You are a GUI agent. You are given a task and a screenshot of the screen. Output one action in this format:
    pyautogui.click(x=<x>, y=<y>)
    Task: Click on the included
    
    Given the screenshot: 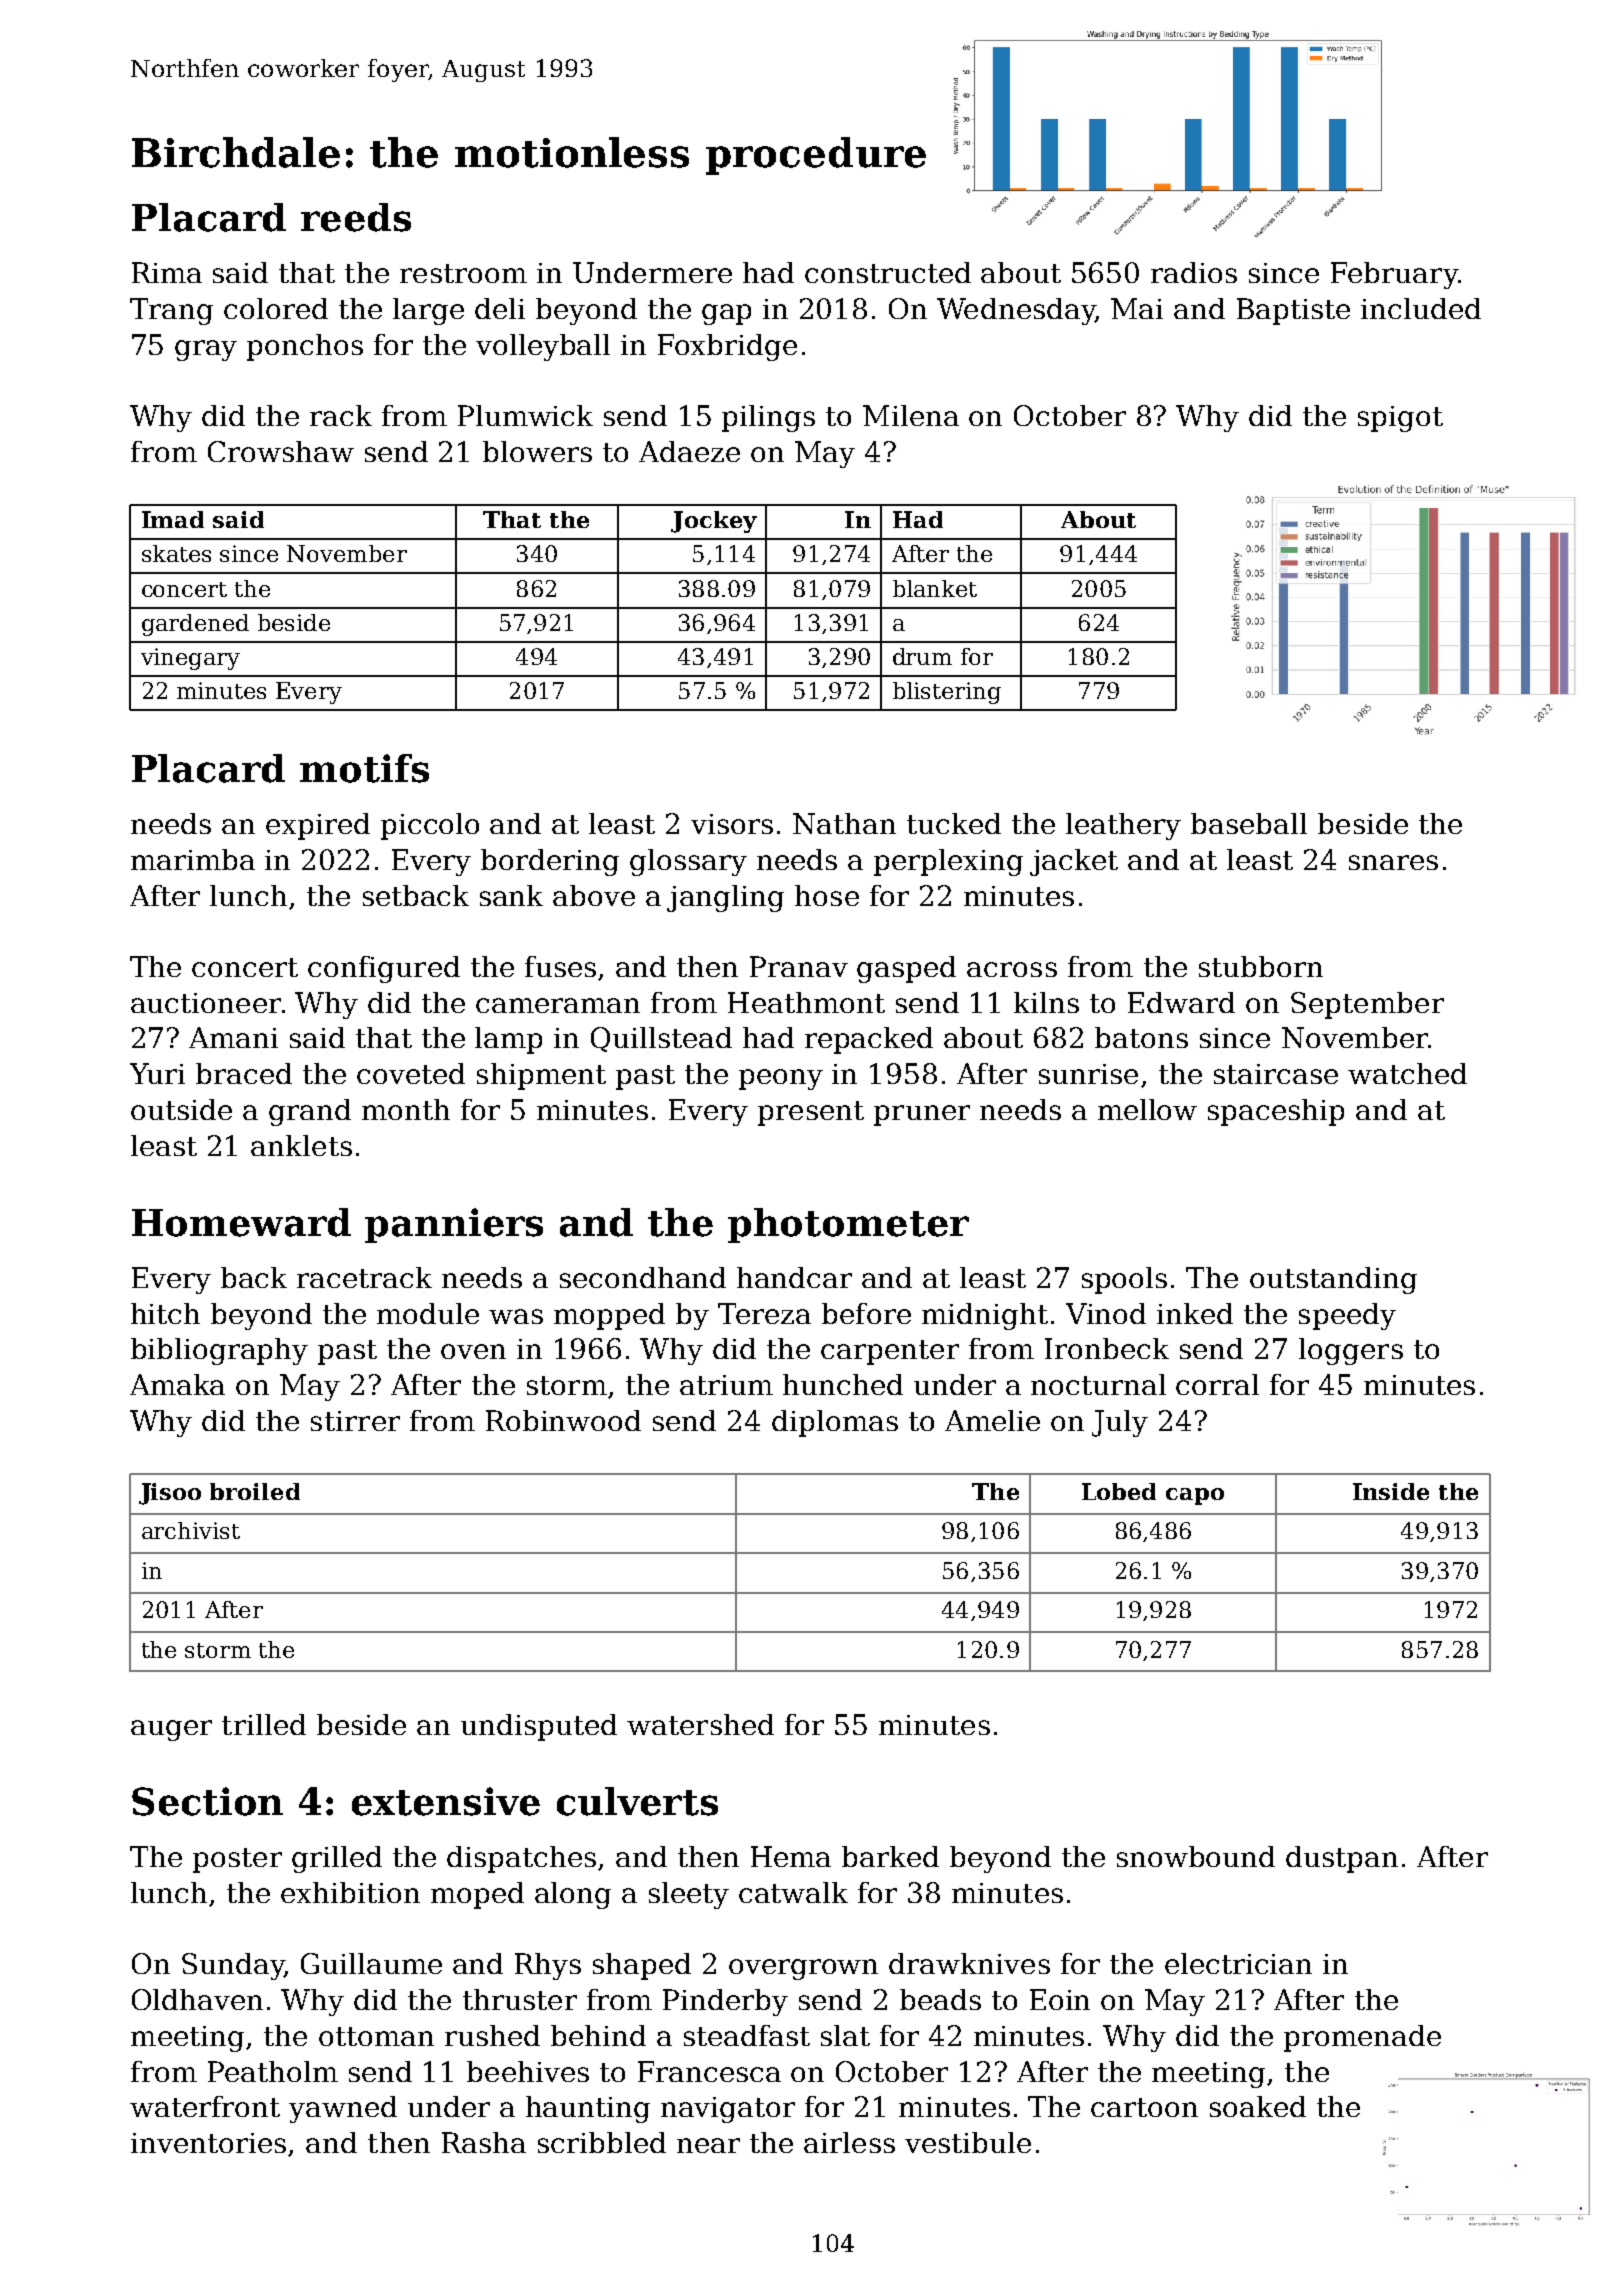 What is the action you would take?
    pyautogui.click(x=1421, y=308)
